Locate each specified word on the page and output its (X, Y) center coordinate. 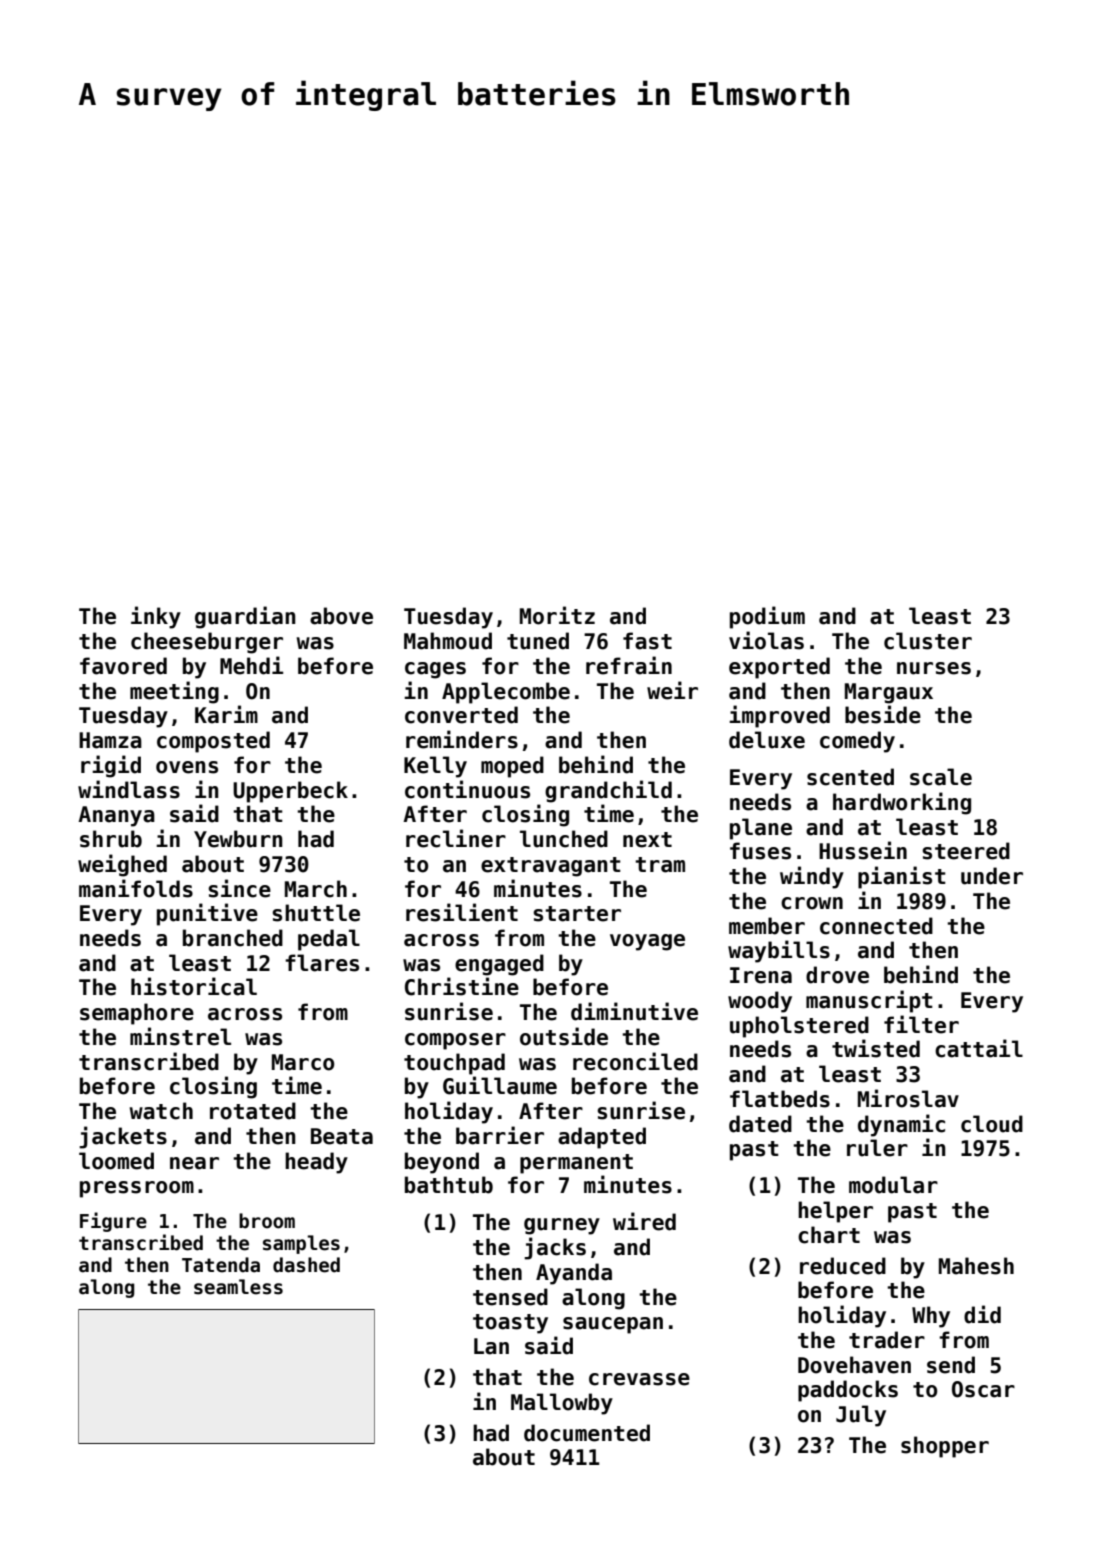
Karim (226, 714)
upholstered (799, 1027)
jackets (123, 1137)
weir (672, 690)
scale (941, 777)
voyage (647, 942)
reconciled (635, 1061)
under (992, 876)
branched (233, 938)
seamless (238, 1287)
